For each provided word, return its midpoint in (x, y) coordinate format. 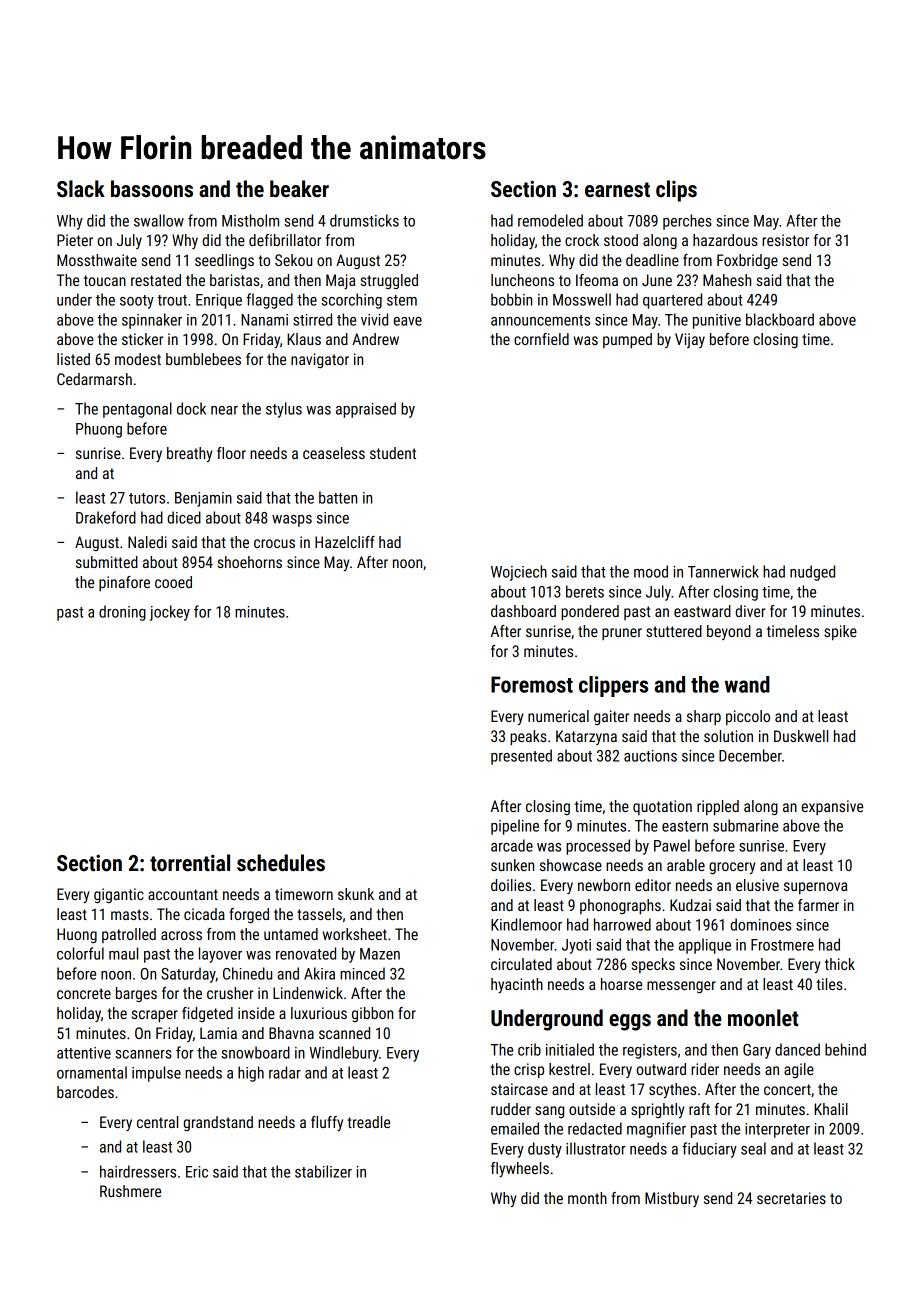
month (587, 1198)
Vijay (690, 340)
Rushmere (130, 1191)
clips (676, 191)
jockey (170, 613)
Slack (81, 189)
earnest (617, 190)
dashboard (523, 611)
